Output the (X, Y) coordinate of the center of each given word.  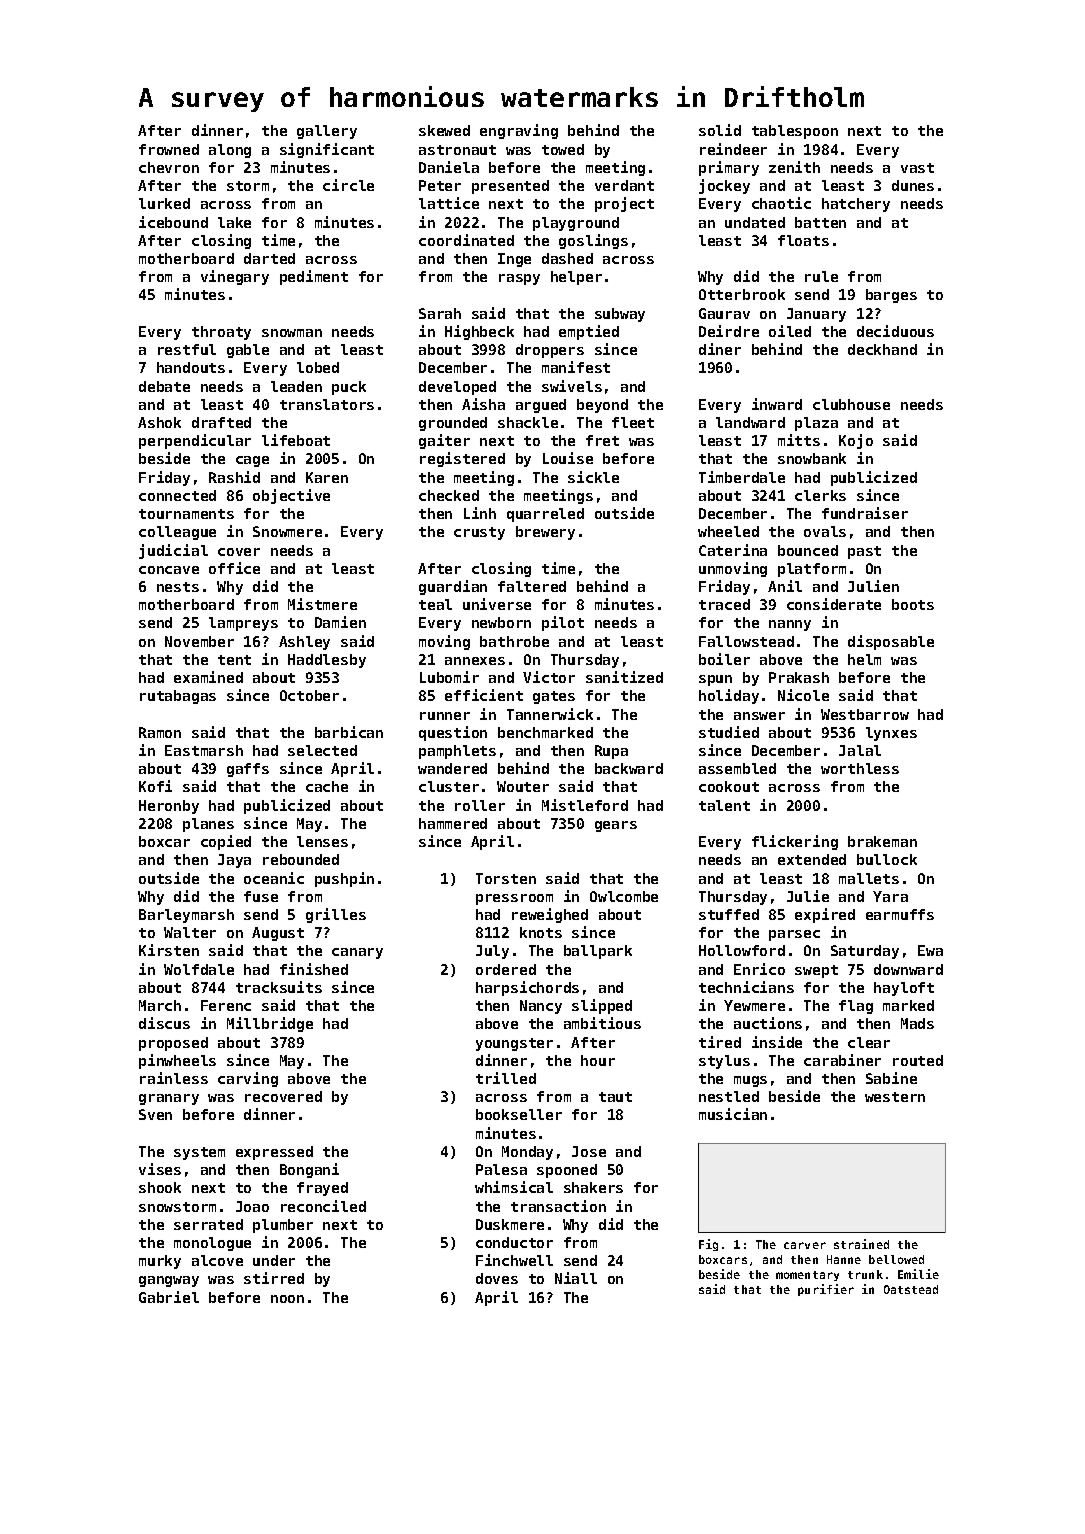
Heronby (169, 807)
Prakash (799, 677)
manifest (576, 367)
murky (160, 1262)
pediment (314, 277)
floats (803, 240)
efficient (484, 695)
